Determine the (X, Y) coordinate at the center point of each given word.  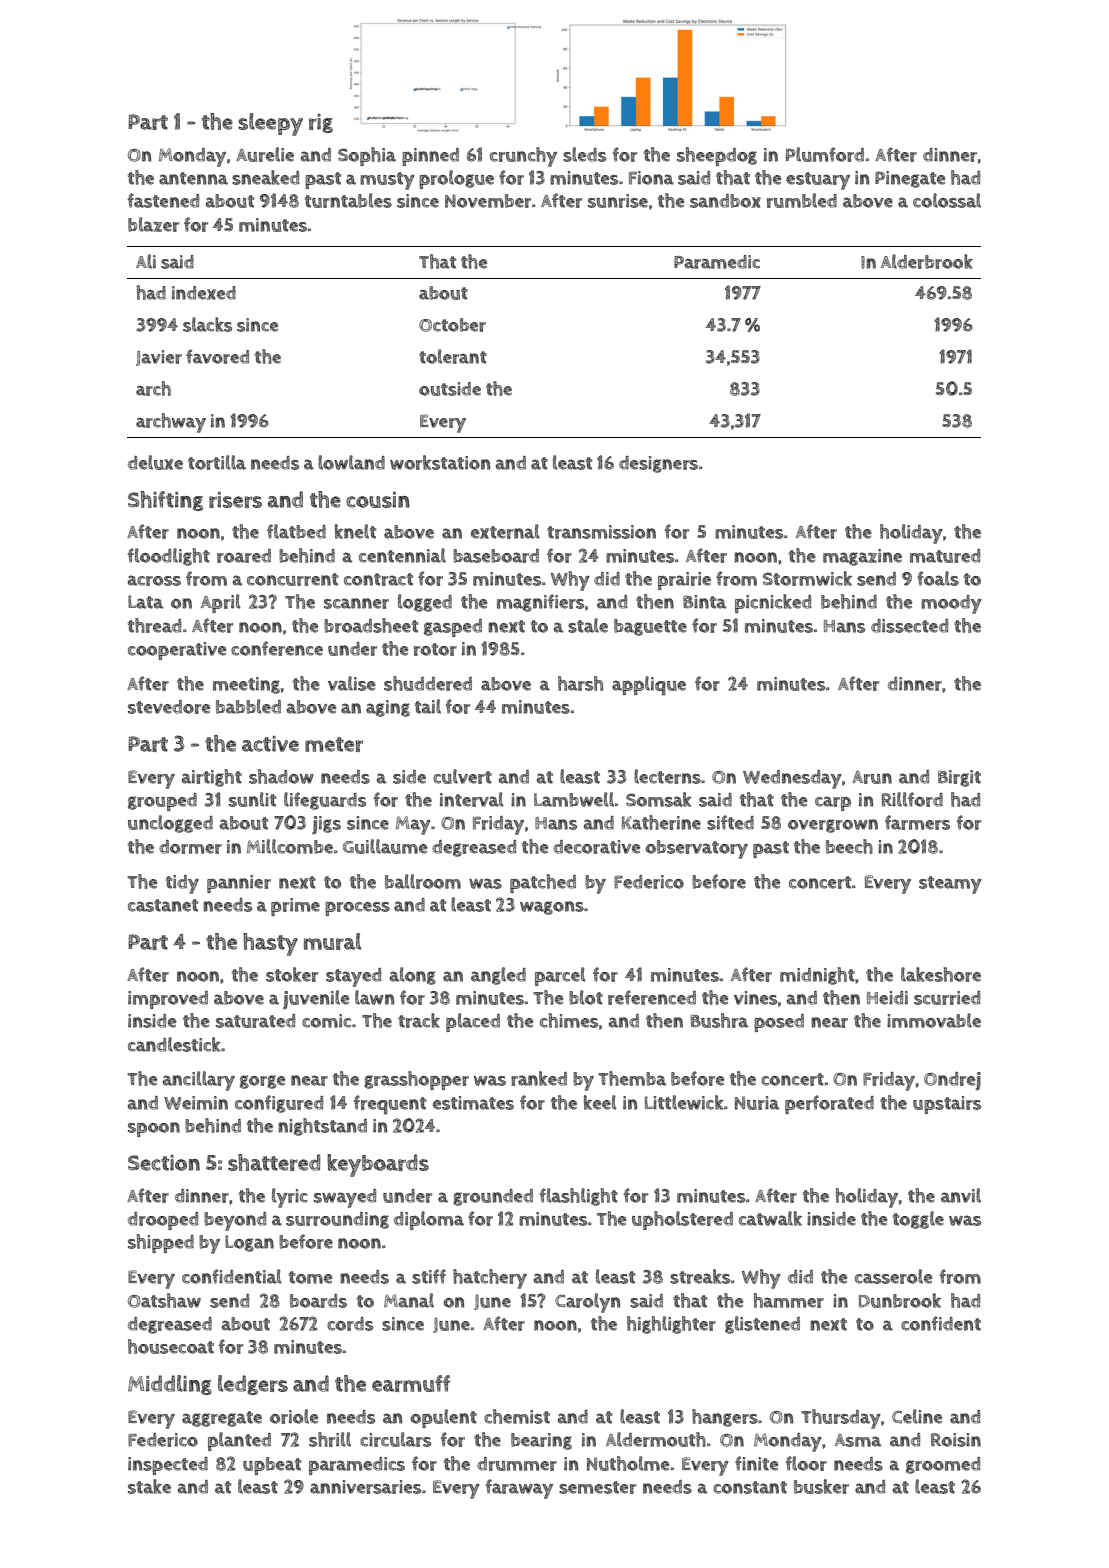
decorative (596, 847)
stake (149, 1486)
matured (945, 556)
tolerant (453, 356)
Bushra (719, 1020)
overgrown (833, 826)
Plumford (825, 154)
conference (277, 648)
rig (321, 123)
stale (588, 625)
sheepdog (717, 156)
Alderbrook (927, 261)
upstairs (947, 1105)
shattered (274, 1162)
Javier (159, 358)
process (357, 909)
